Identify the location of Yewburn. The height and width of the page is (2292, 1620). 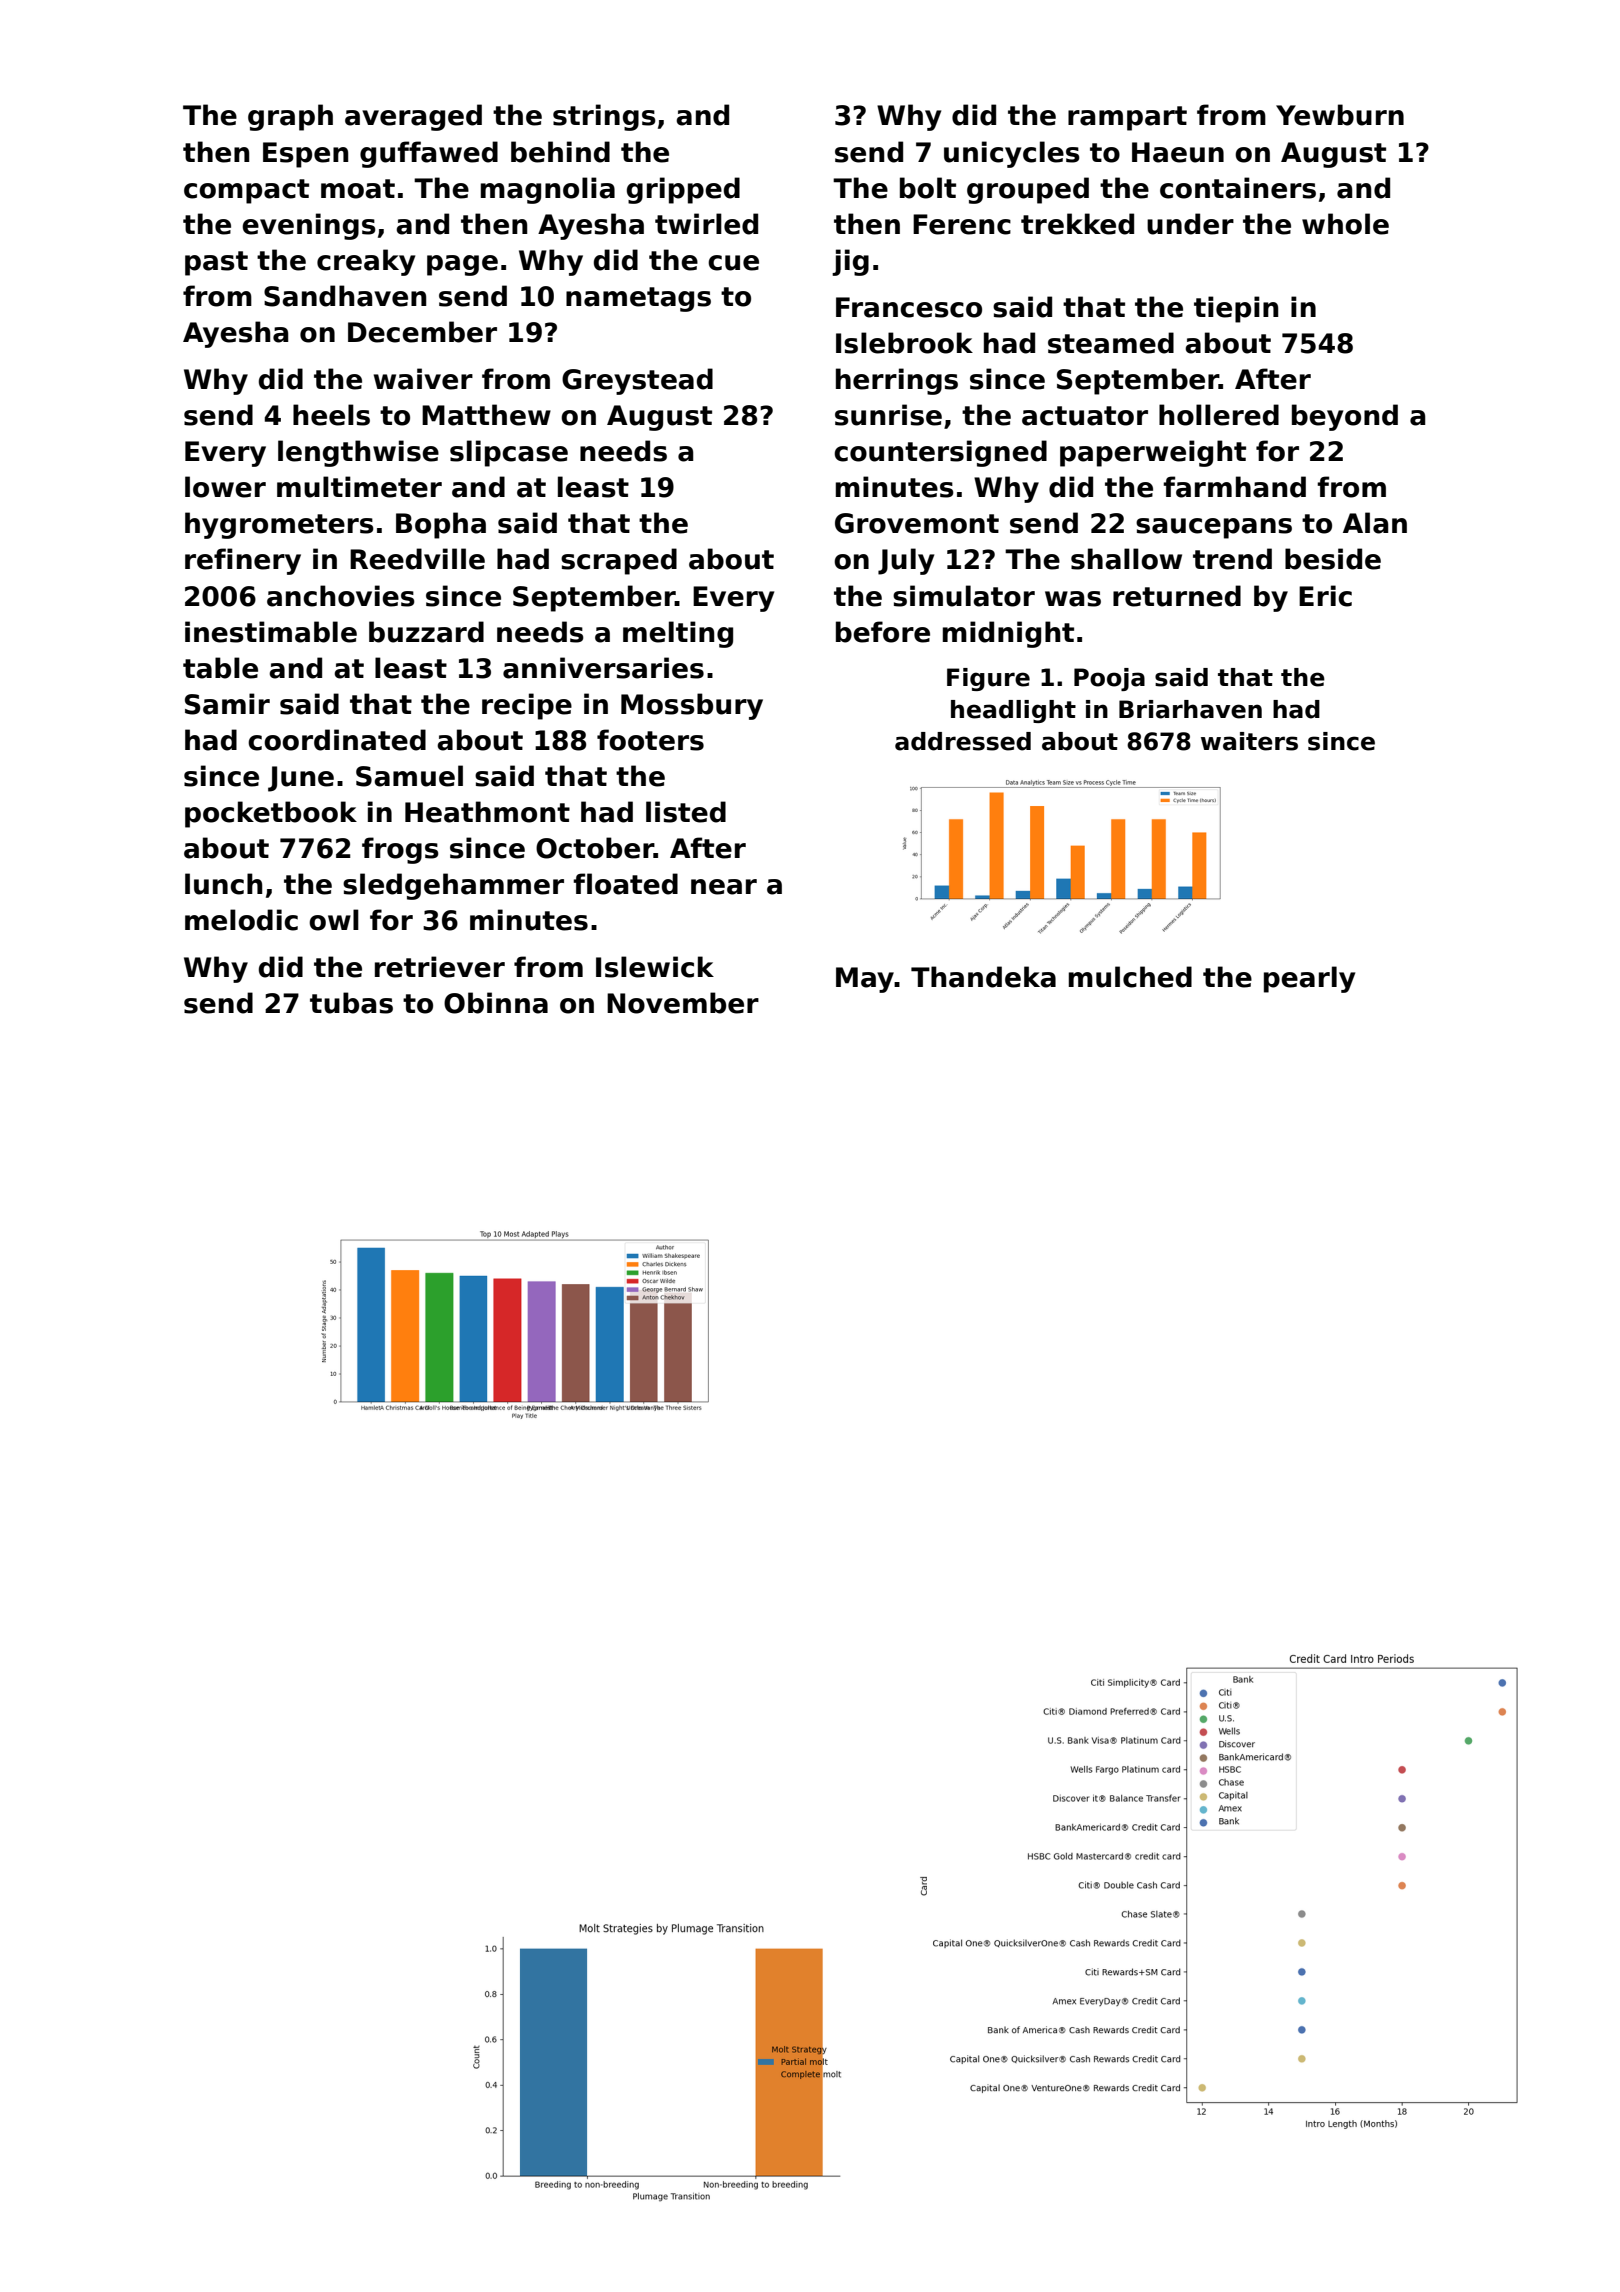
(1340, 115).
